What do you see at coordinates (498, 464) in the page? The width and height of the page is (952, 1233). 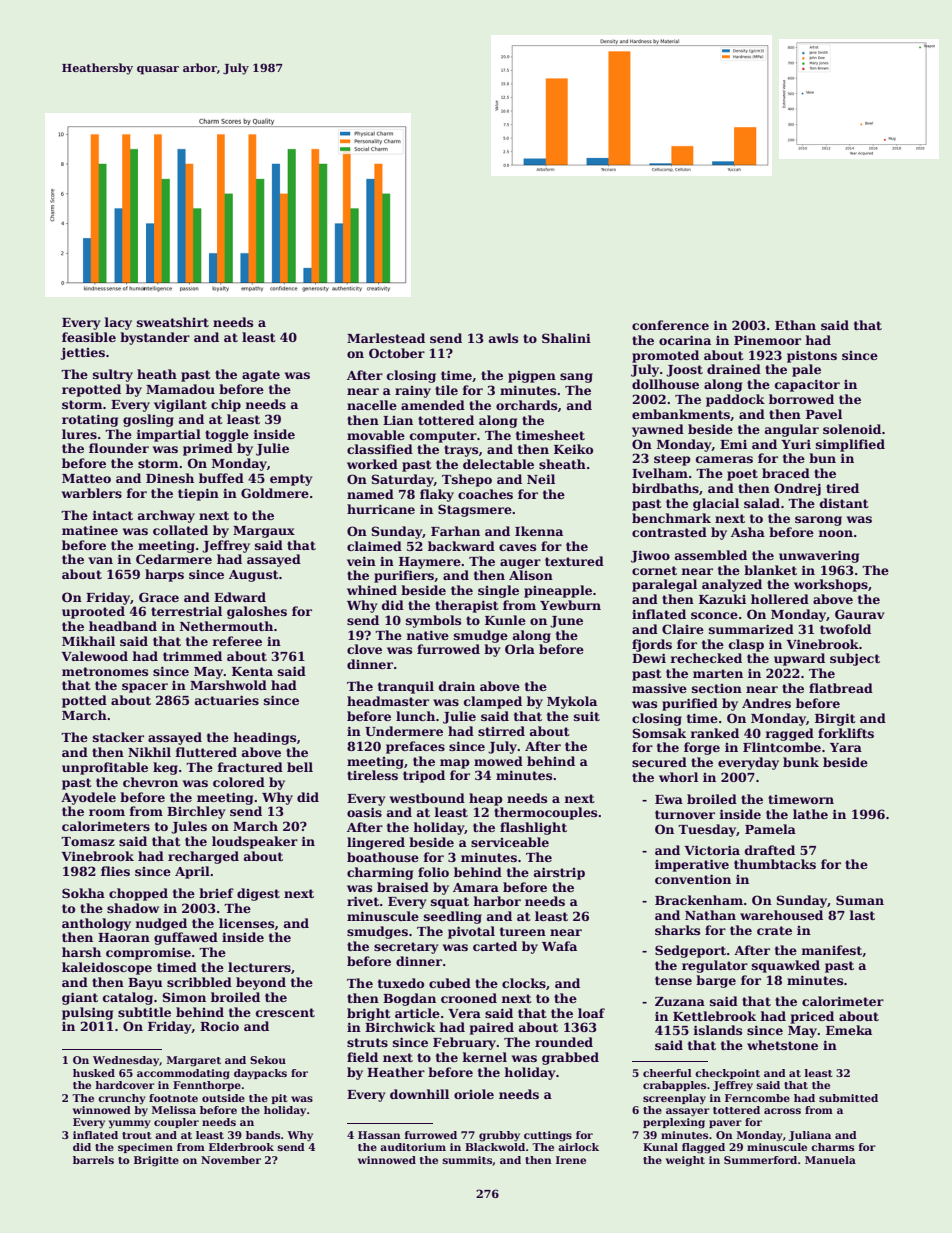 I see `delectable` at bounding box center [498, 464].
